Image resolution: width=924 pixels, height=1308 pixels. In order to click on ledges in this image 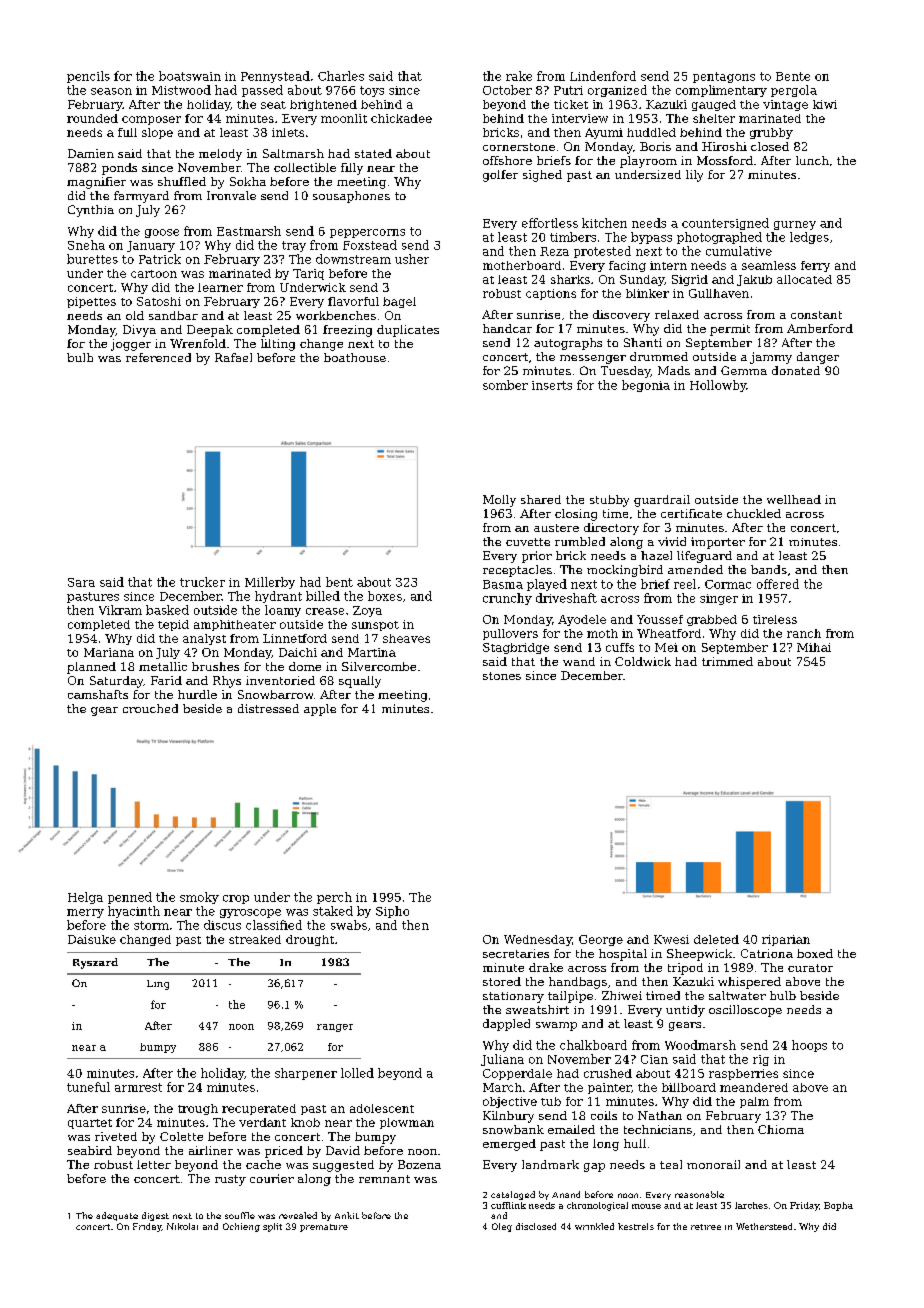, I will do `click(809, 238)`.
